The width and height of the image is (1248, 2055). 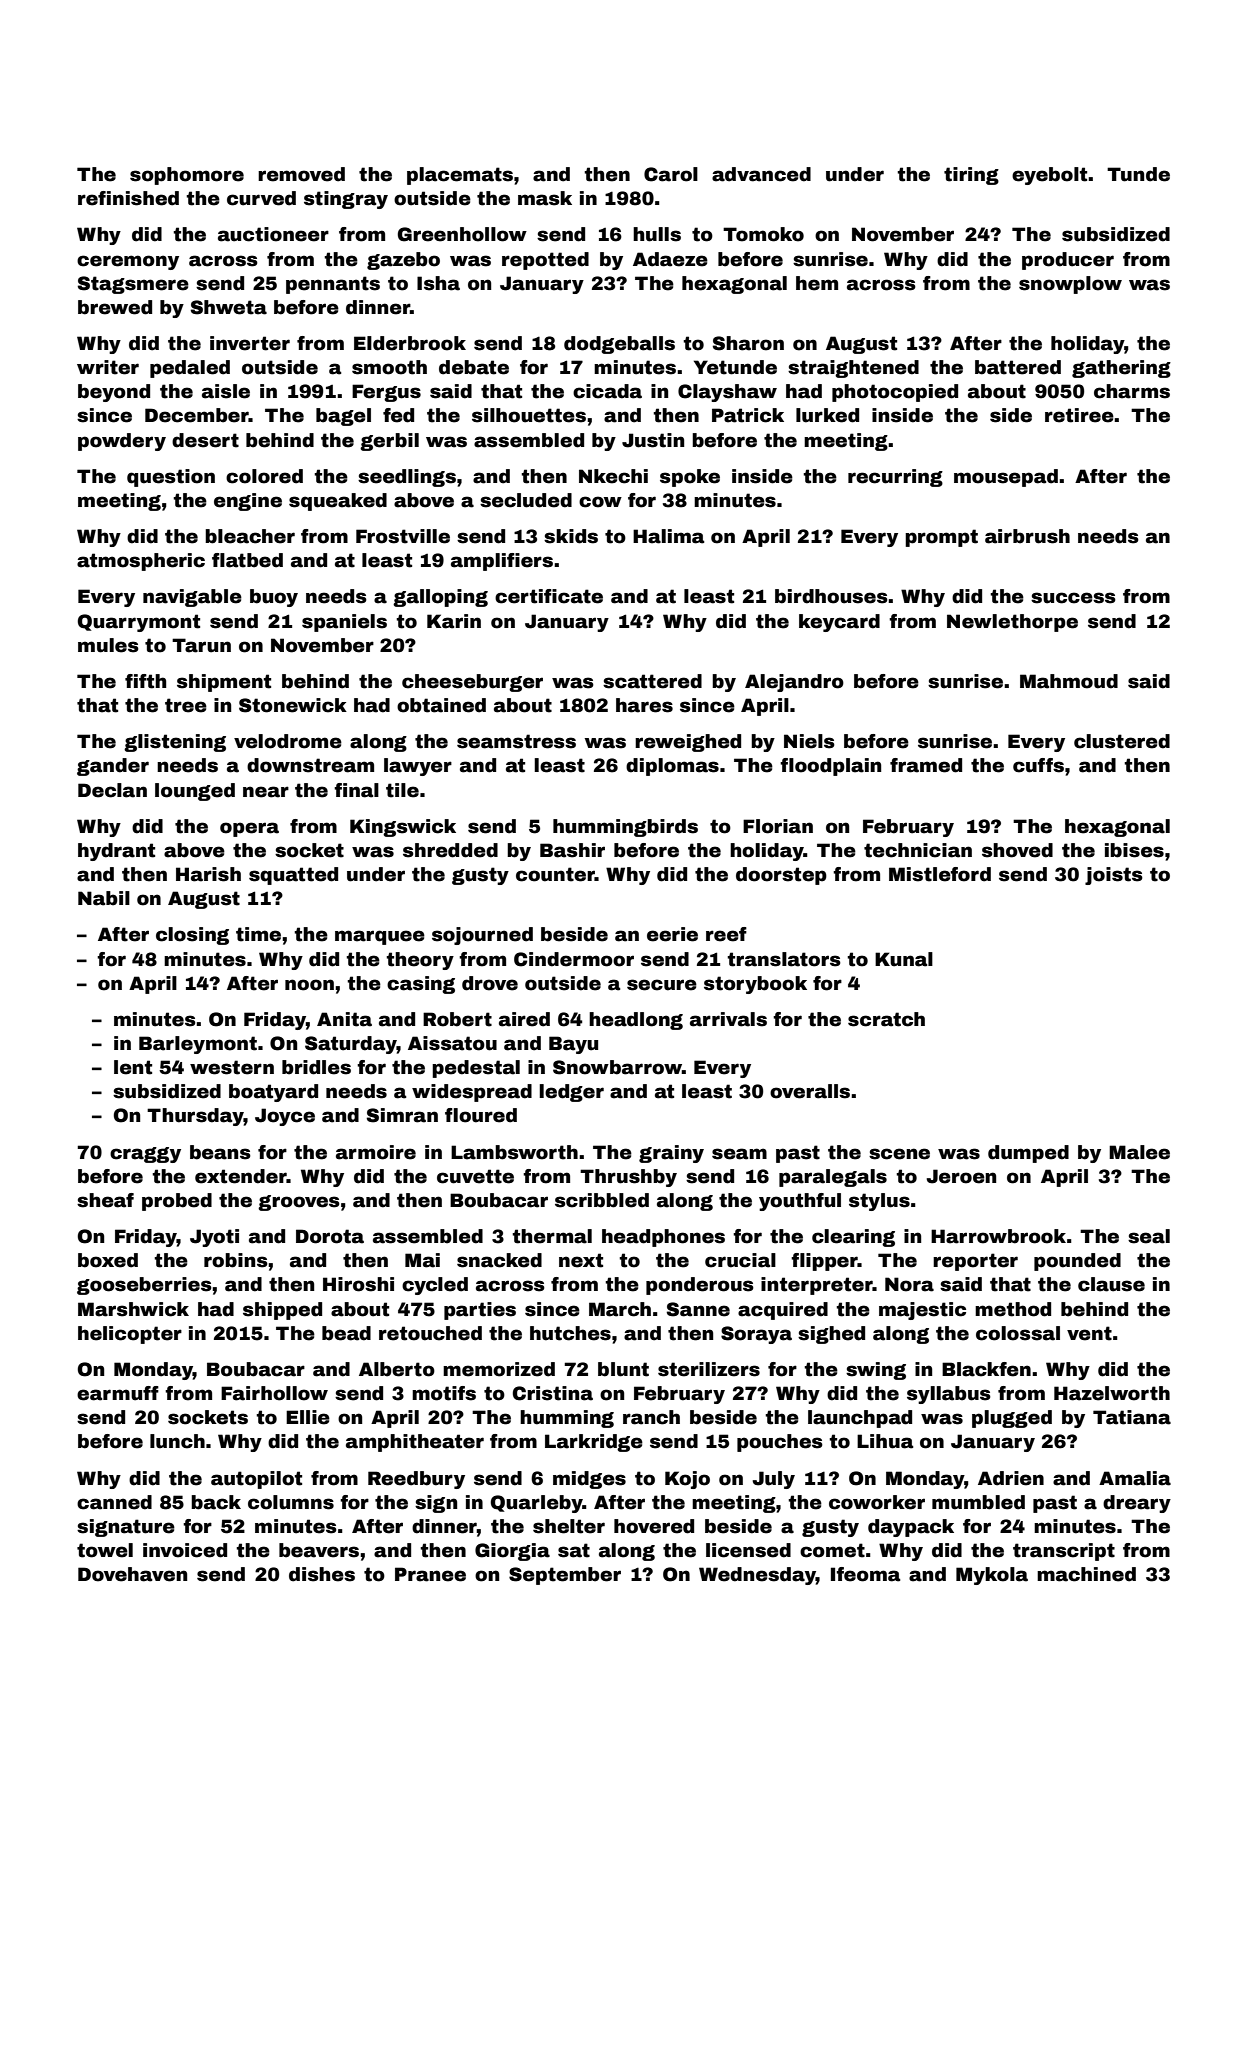 What do you see at coordinates (282, 1311) in the image?
I see `shipped` at bounding box center [282, 1311].
